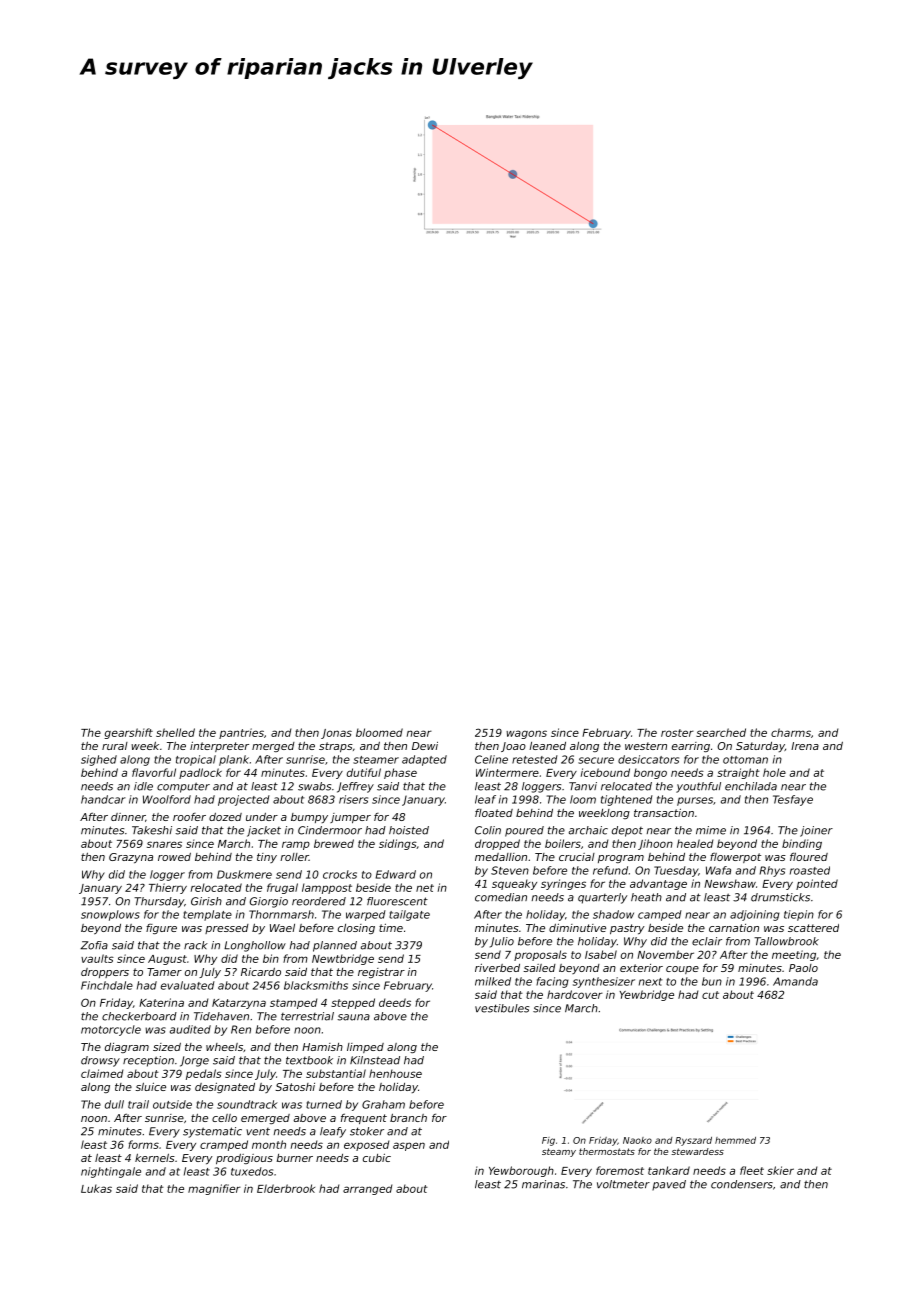 Image resolution: width=924 pixels, height=1308 pixels. What do you see at coordinates (424, 760) in the screenshot?
I see `adapted` at bounding box center [424, 760].
